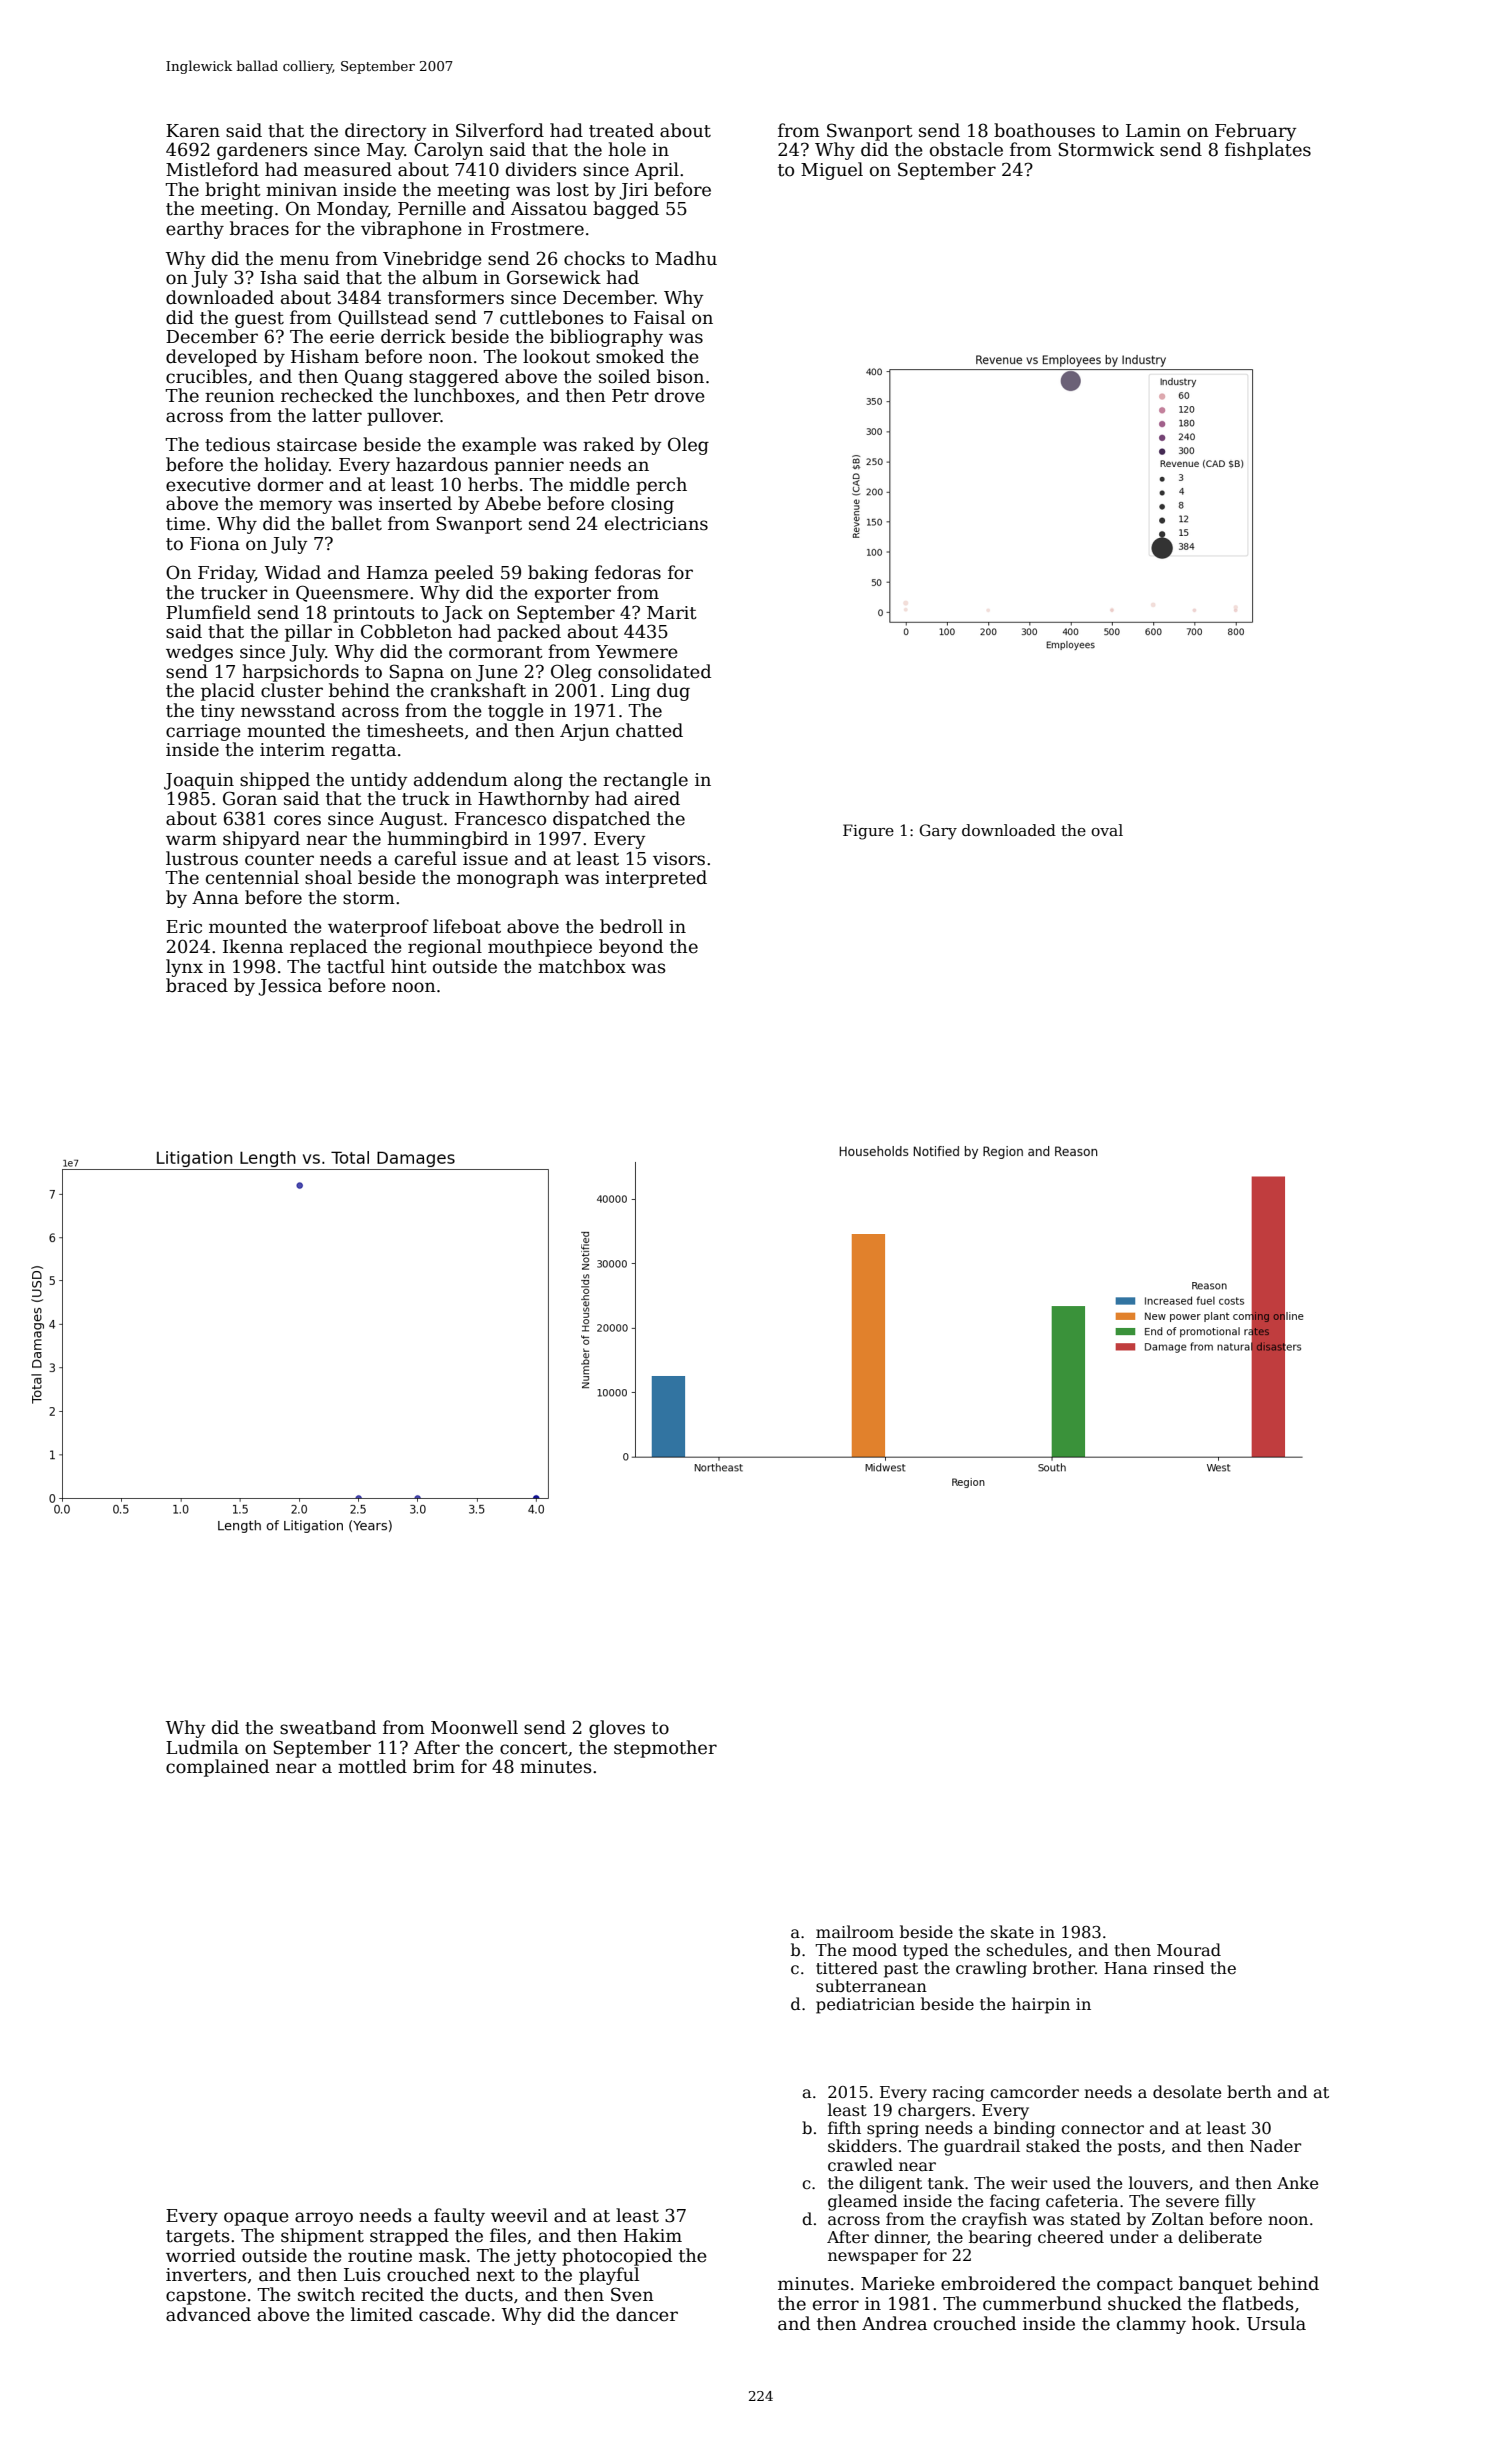  I want to click on rinsed, so click(1179, 1968).
